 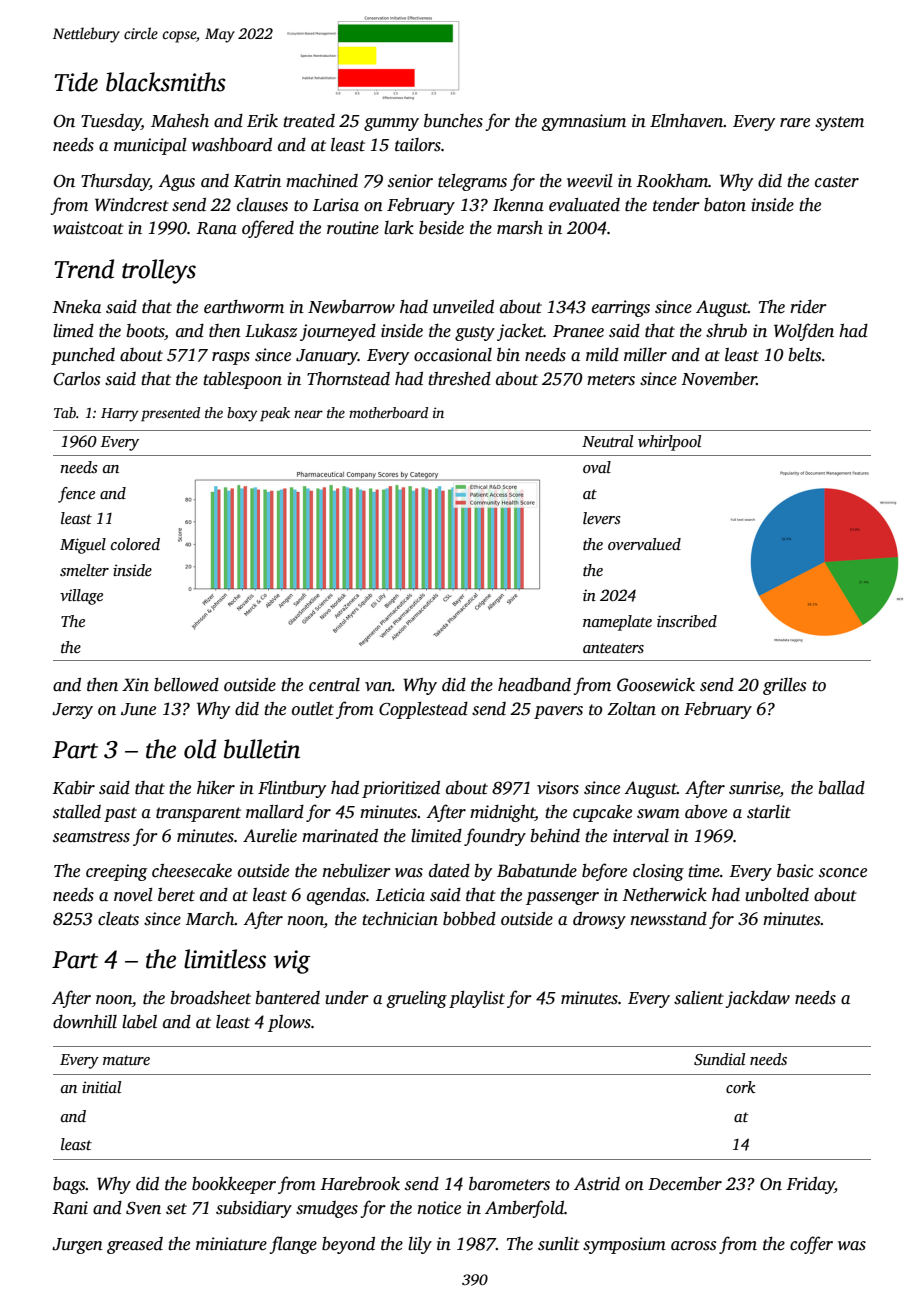 I want to click on Sven, so click(x=143, y=1208).
